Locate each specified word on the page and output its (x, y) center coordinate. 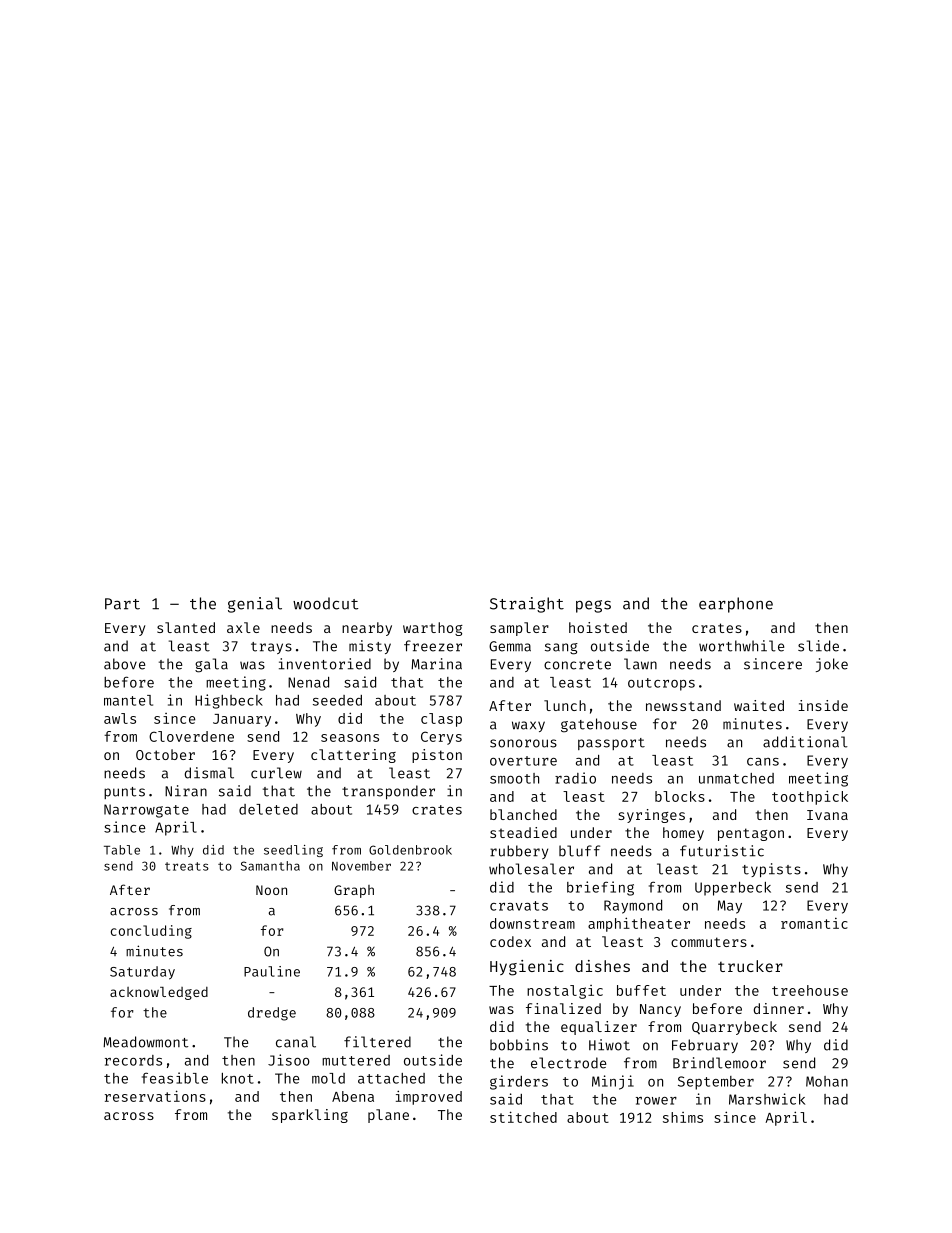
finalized (563, 1008)
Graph (354, 891)
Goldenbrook (410, 850)
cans (763, 762)
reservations (155, 1096)
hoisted (598, 627)
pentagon (751, 834)
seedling (293, 851)
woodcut (325, 603)
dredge (272, 1014)
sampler (519, 629)
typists (771, 870)
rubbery (519, 852)
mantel (128, 700)
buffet (641, 990)
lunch (565, 705)
